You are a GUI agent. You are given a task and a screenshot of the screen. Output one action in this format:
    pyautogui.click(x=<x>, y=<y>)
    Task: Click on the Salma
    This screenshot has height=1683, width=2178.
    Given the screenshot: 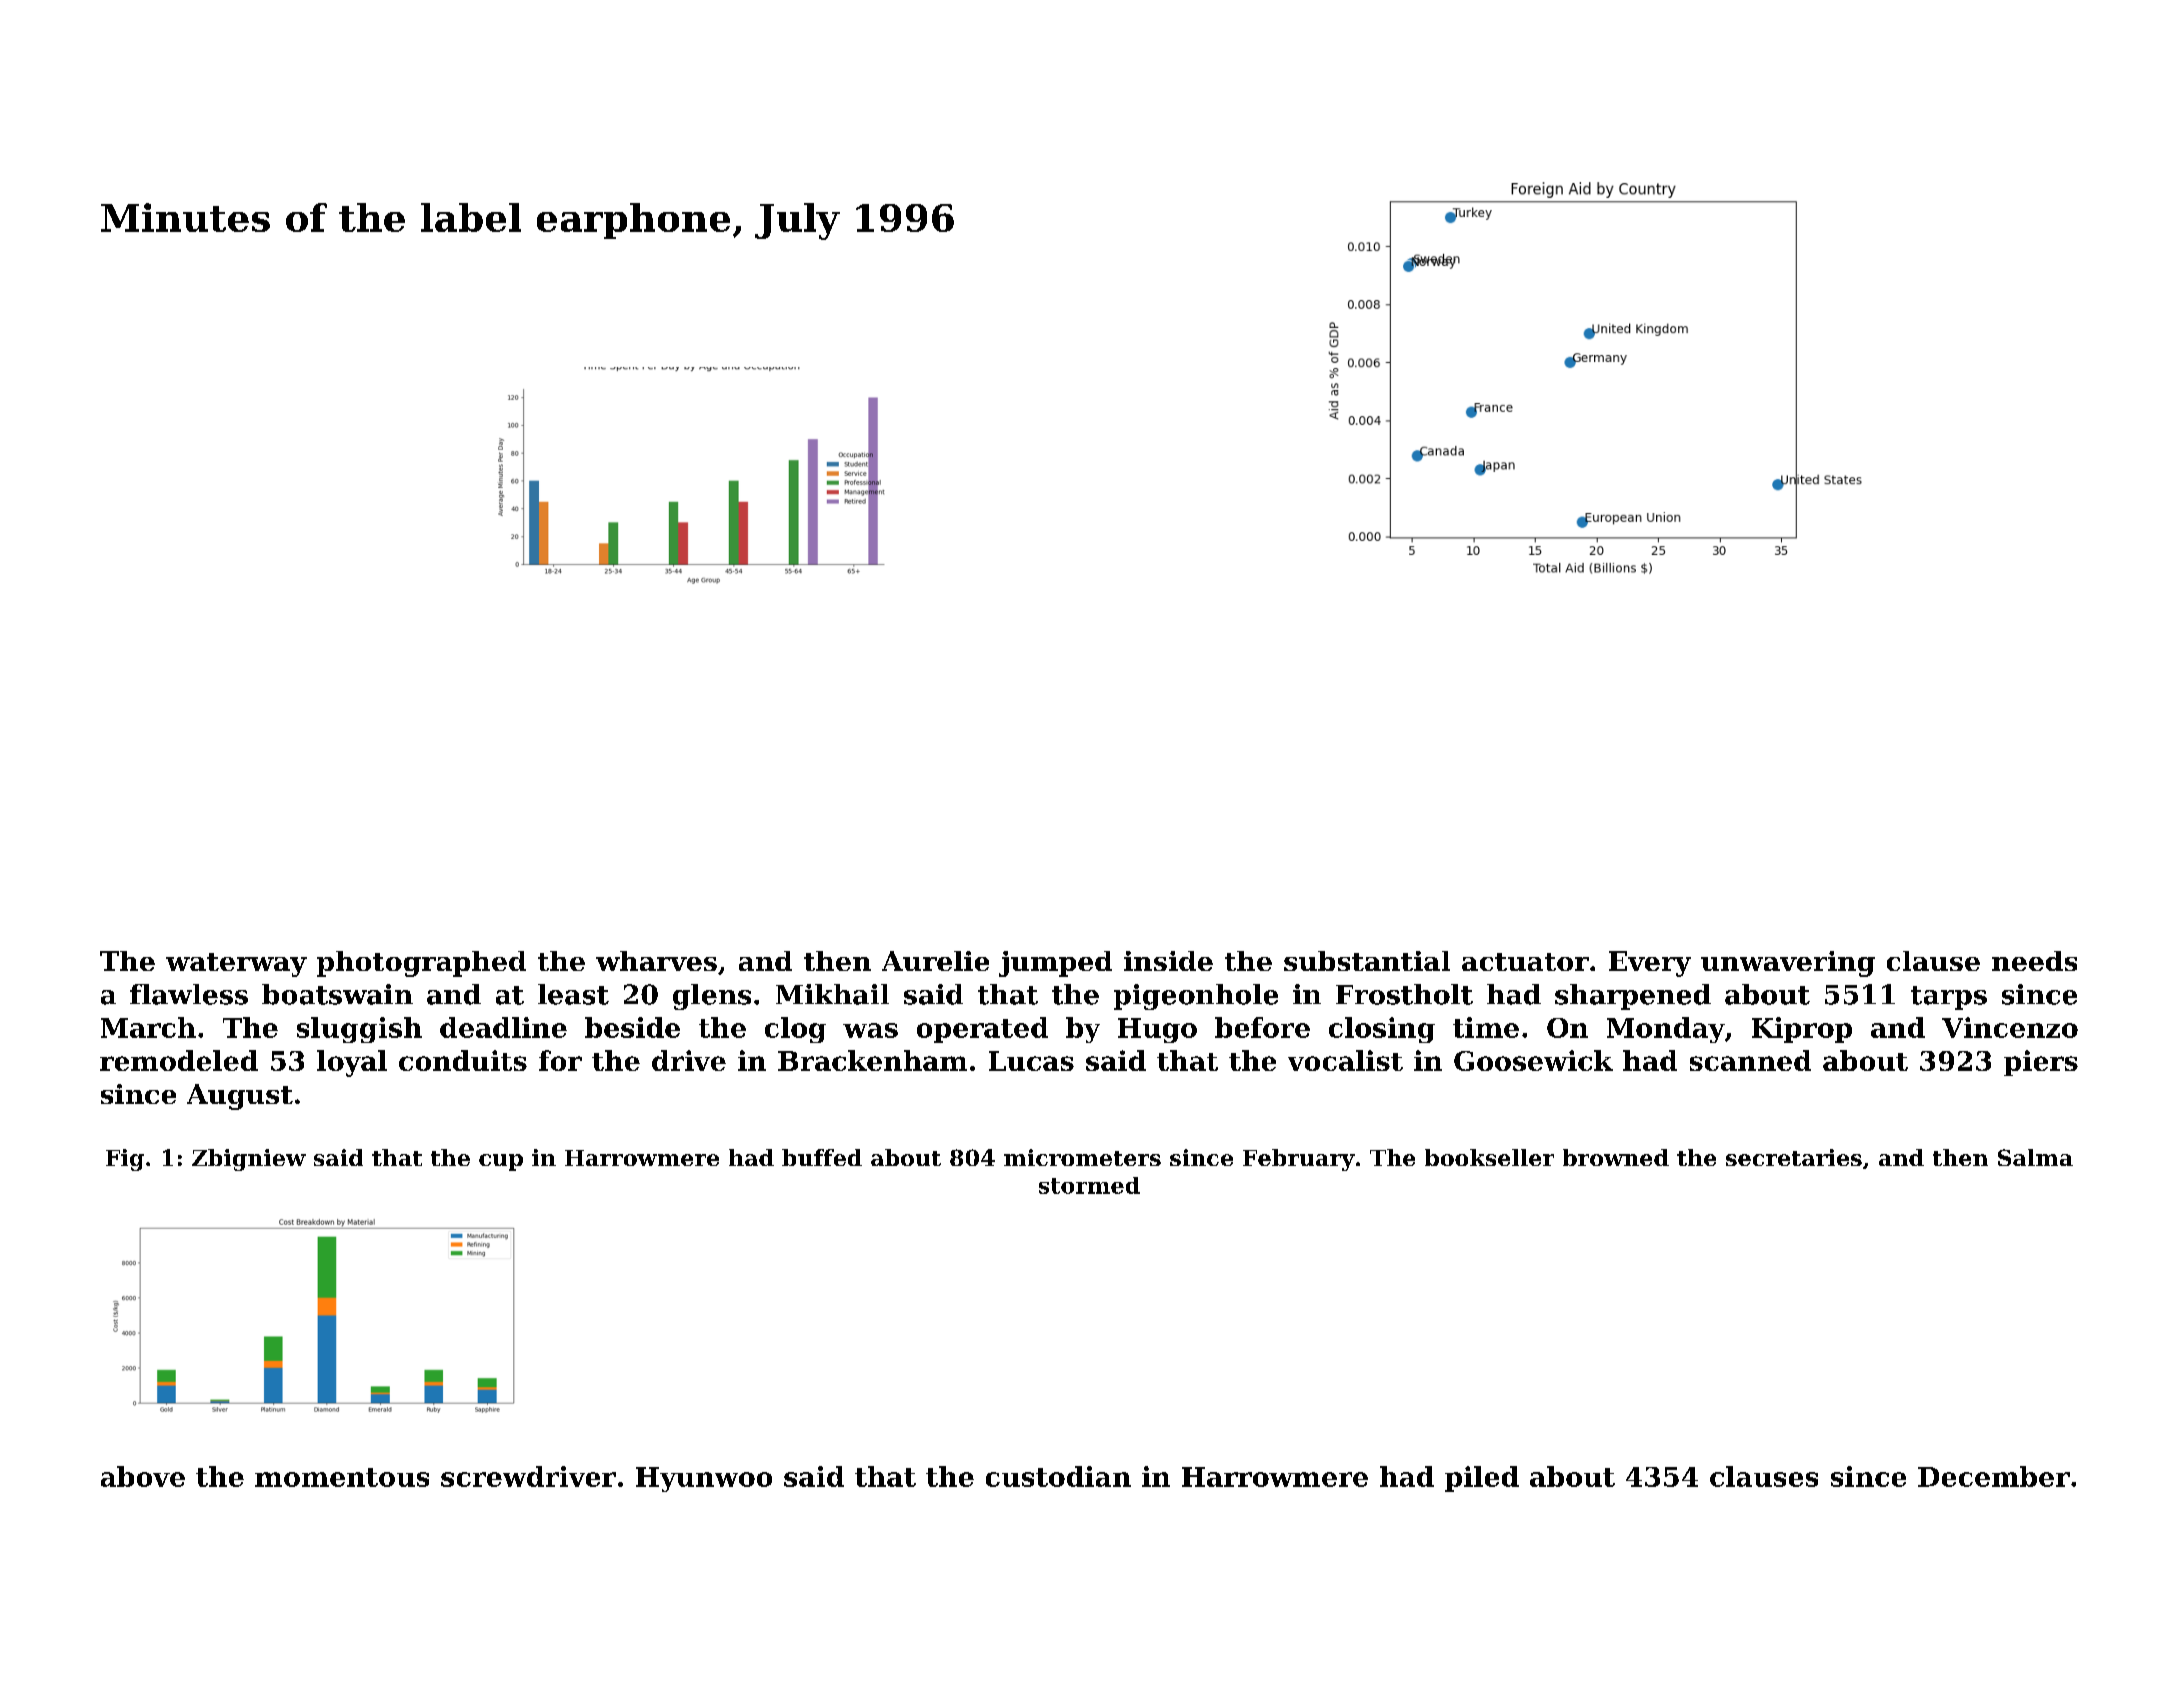 What is the action you would take?
    pyautogui.click(x=2035, y=1157)
